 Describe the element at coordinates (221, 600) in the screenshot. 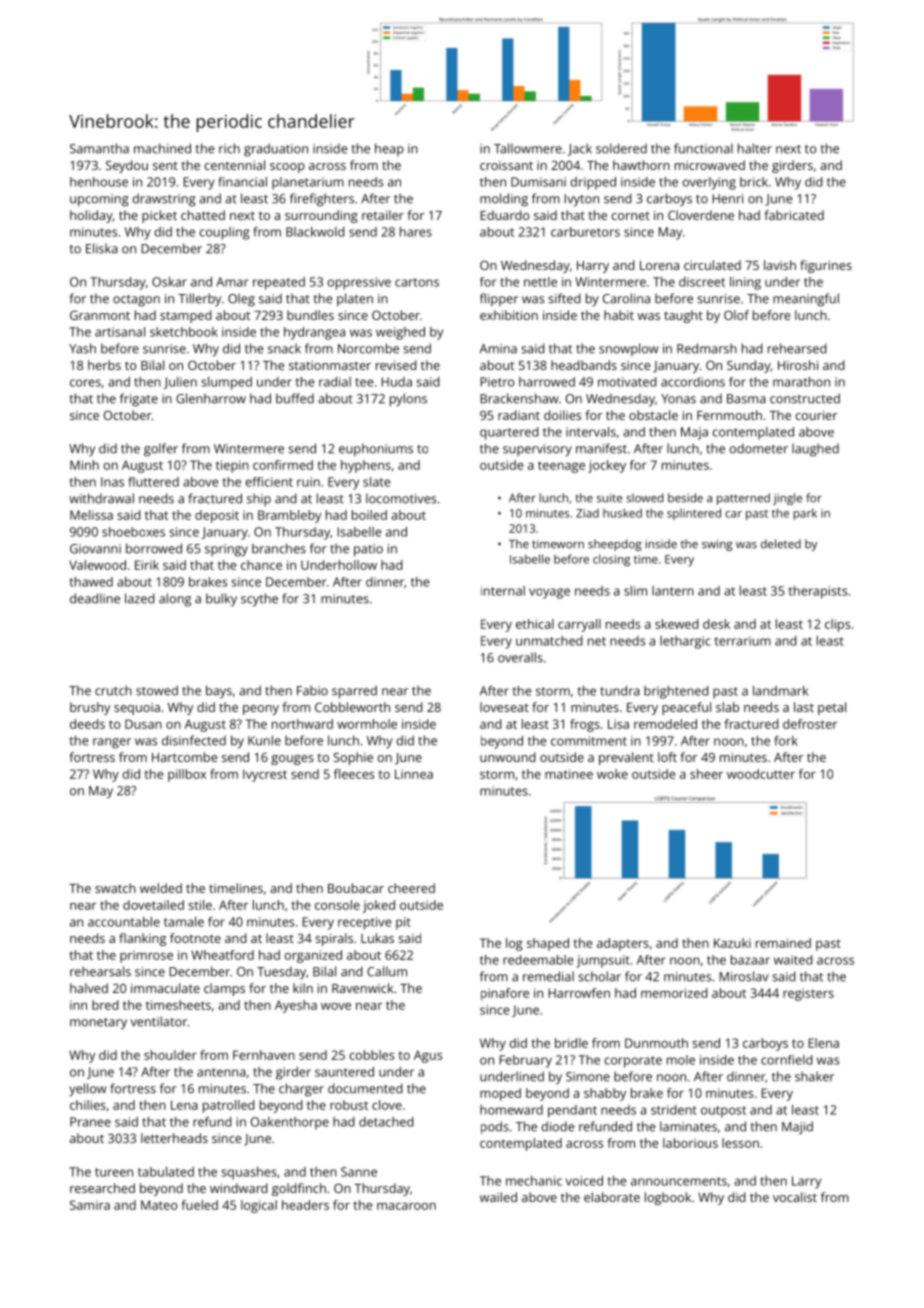

I see `bulky` at that location.
